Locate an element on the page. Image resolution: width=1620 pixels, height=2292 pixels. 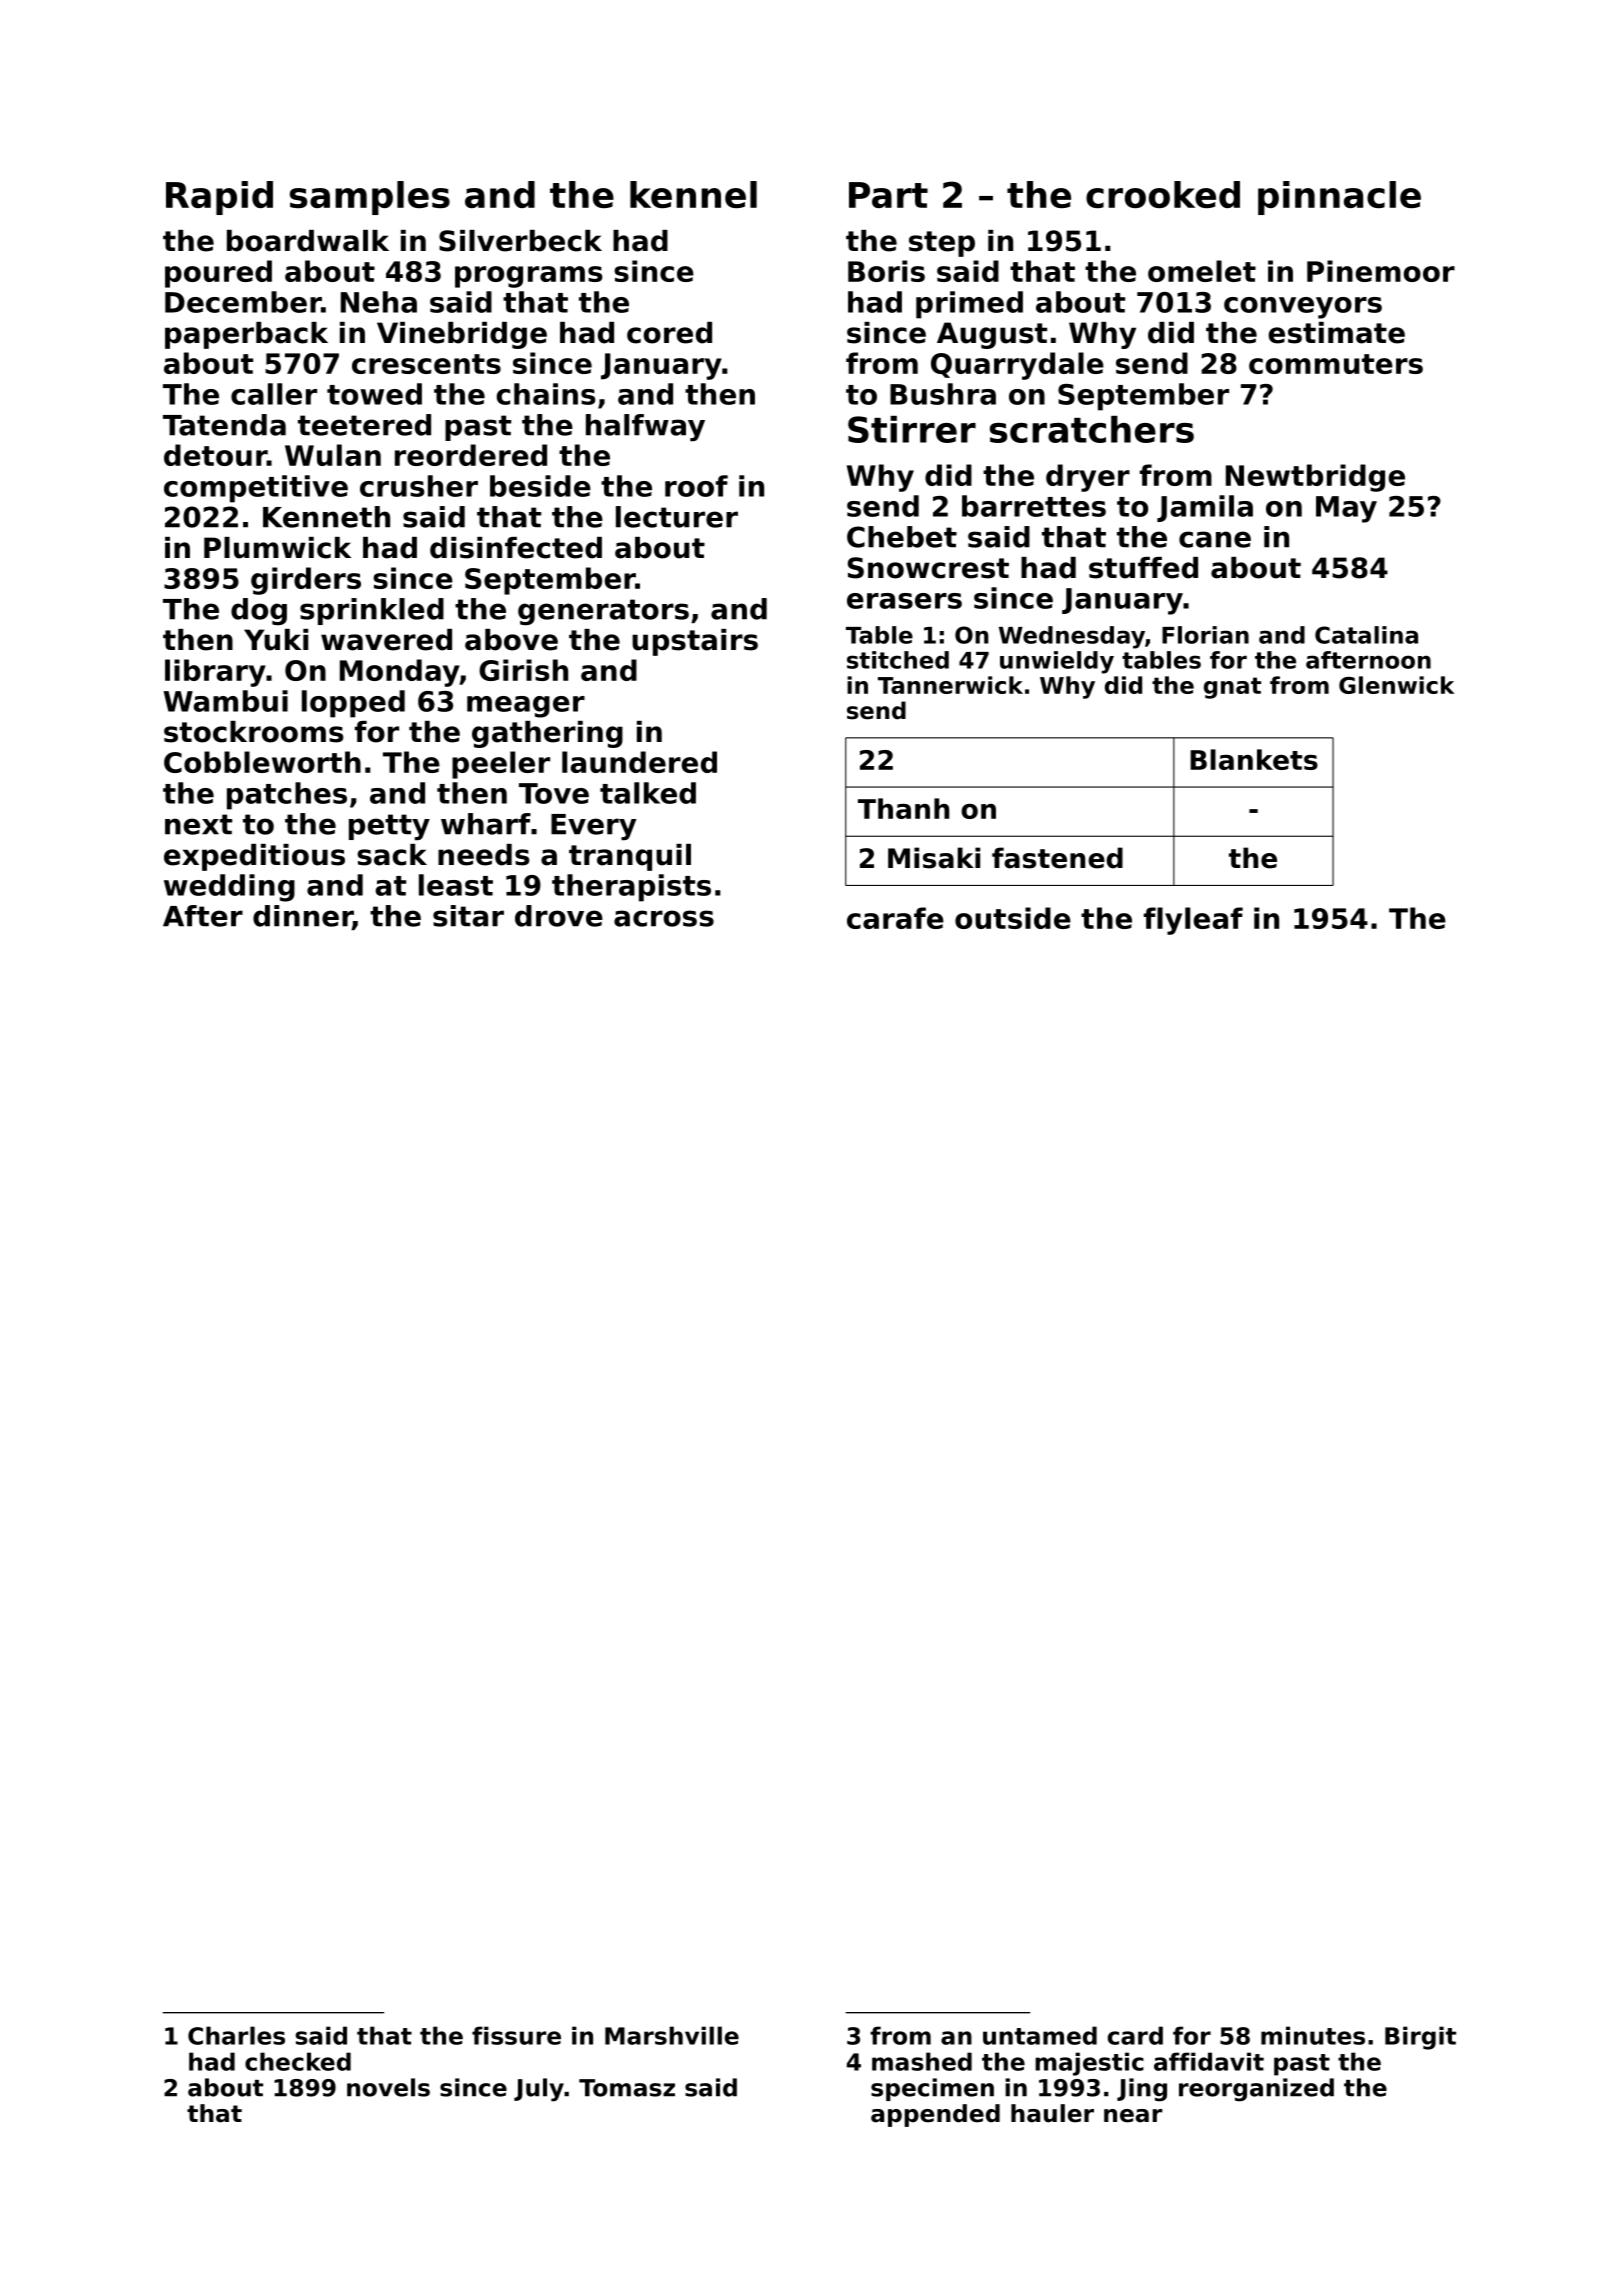
flyleaf is located at coordinates (1193, 921).
